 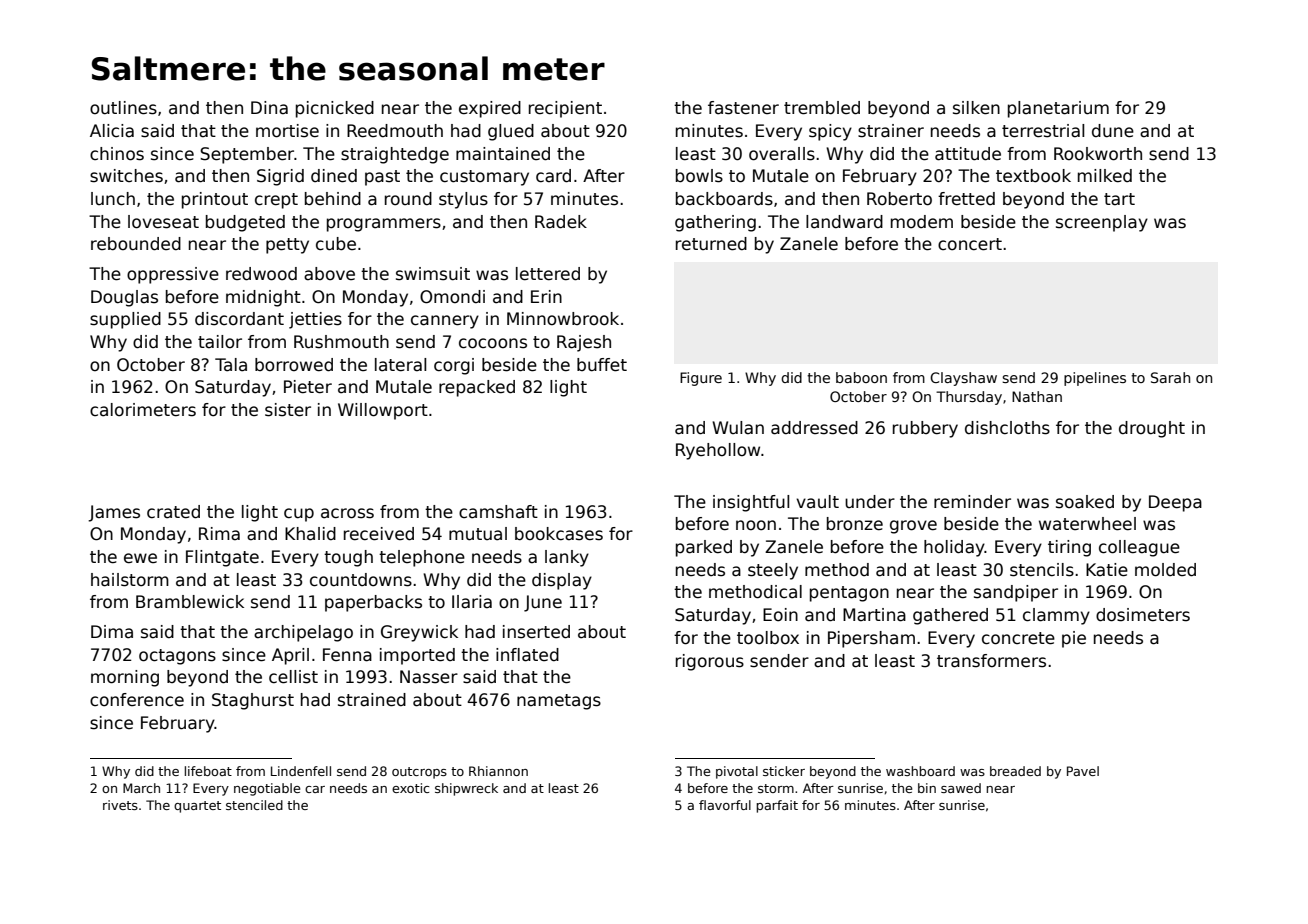 What do you see at coordinates (215, 200) in the screenshot?
I see `printout` at bounding box center [215, 200].
